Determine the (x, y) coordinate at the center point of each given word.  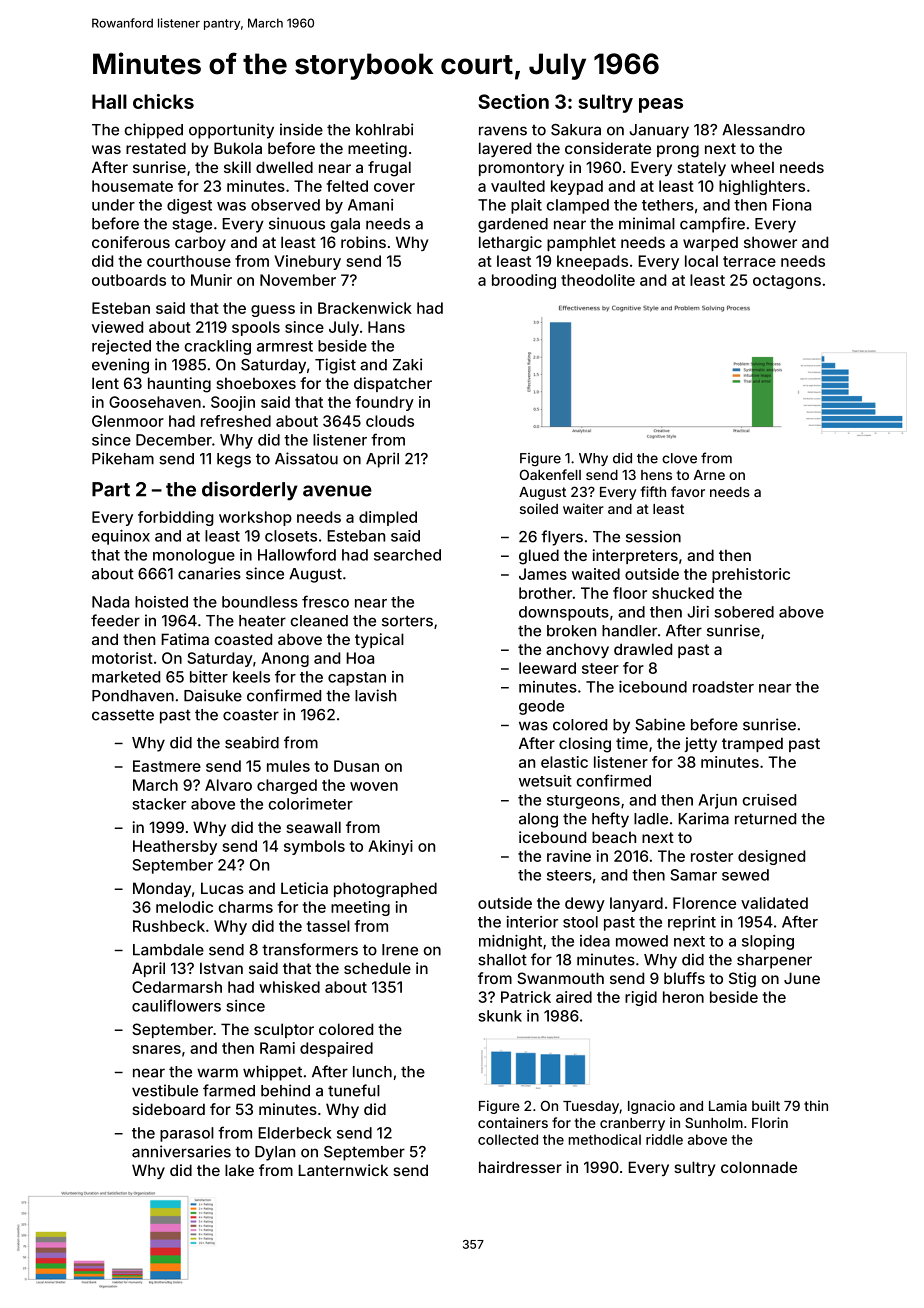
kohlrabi (384, 129)
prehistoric (751, 575)
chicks (163, 101)
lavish (375, 695)
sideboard (168, 1109)
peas (661, 105)
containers (513, 1122)
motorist (122, 658)
